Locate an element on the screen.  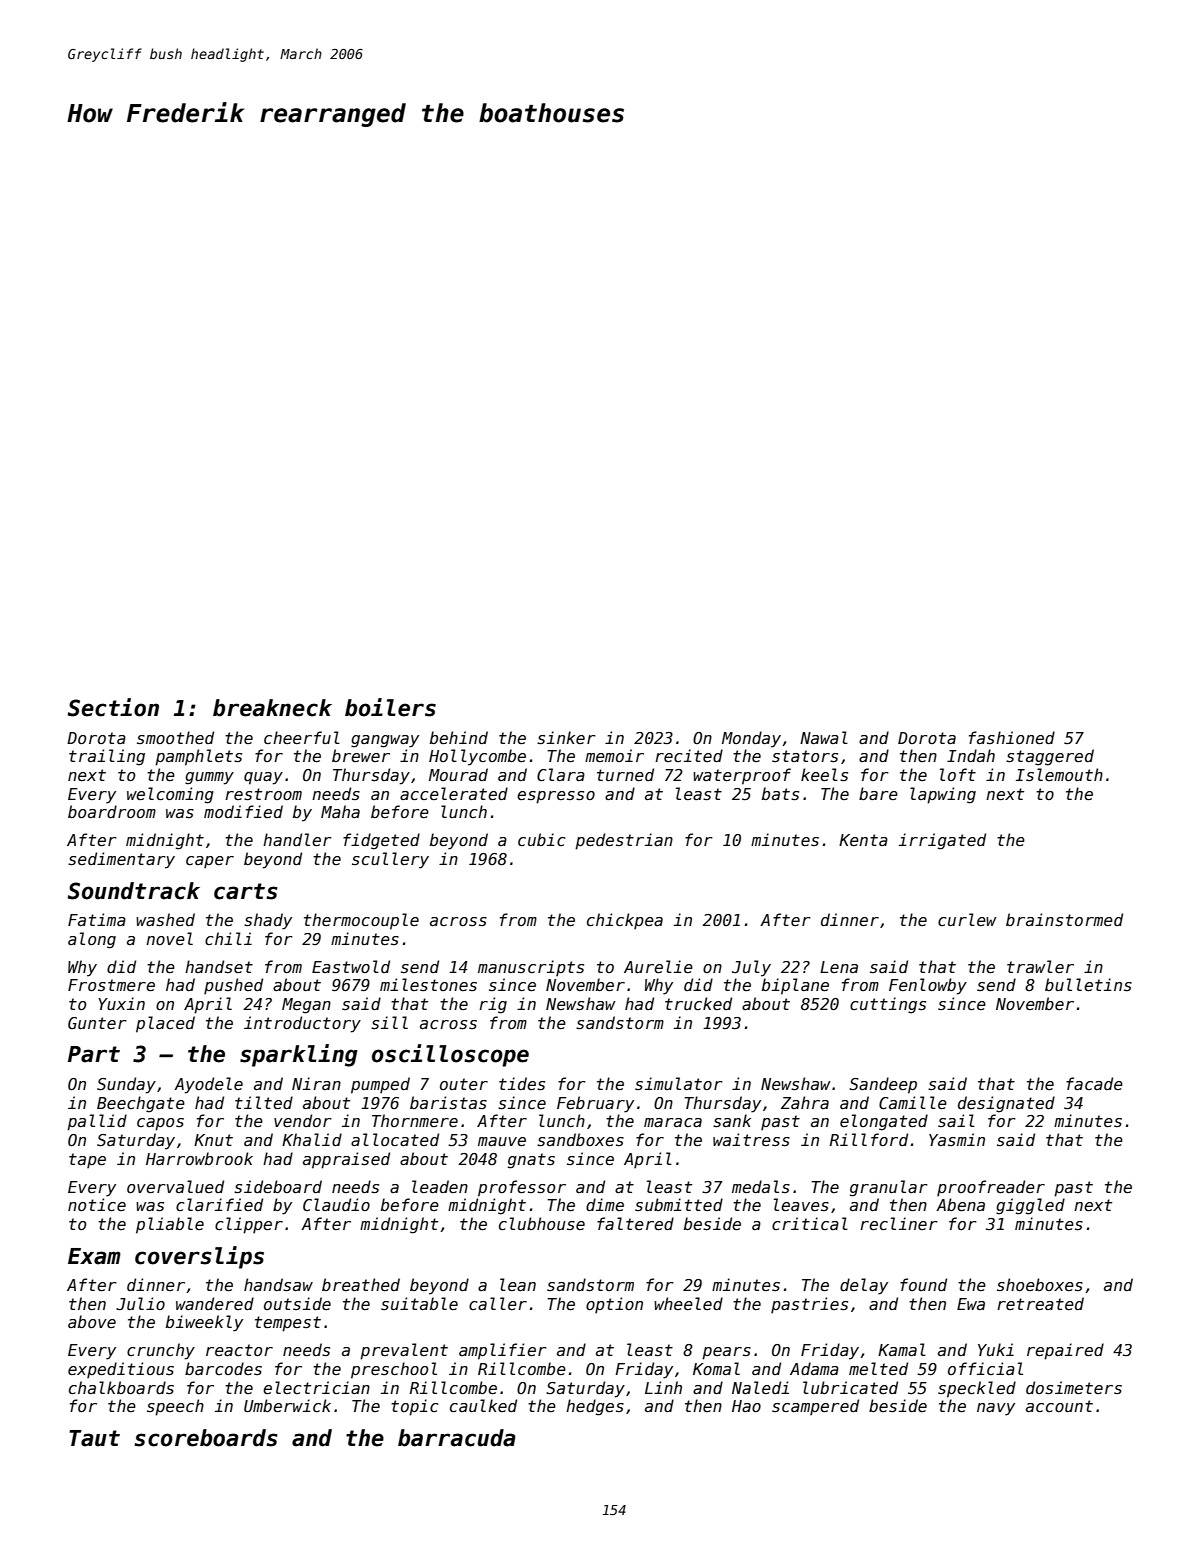
Nawal is located at coordinates (824, 737).
